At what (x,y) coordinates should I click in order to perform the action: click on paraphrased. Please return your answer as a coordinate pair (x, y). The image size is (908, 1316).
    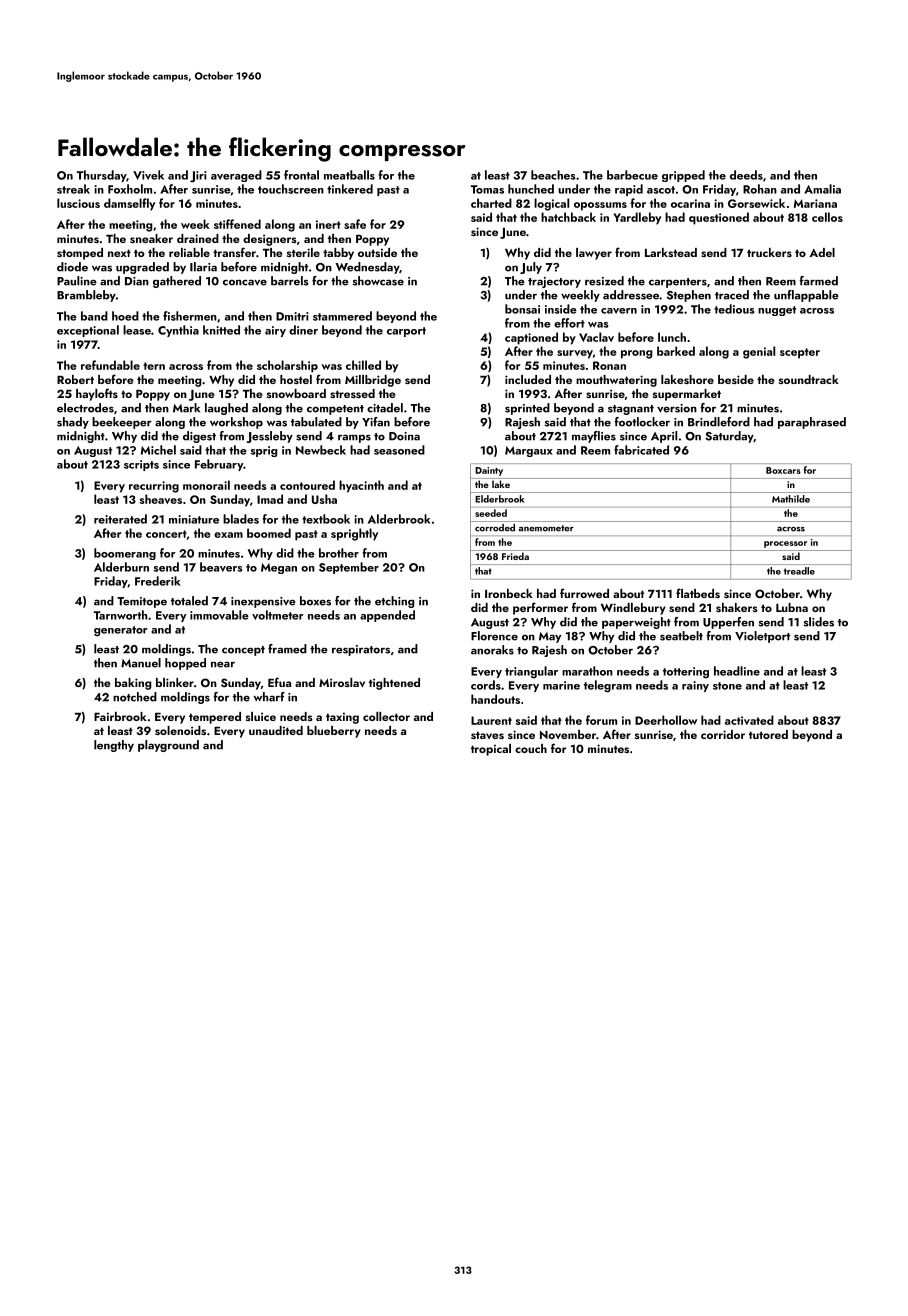
    Looking at the image, I should click on (812, 423).
